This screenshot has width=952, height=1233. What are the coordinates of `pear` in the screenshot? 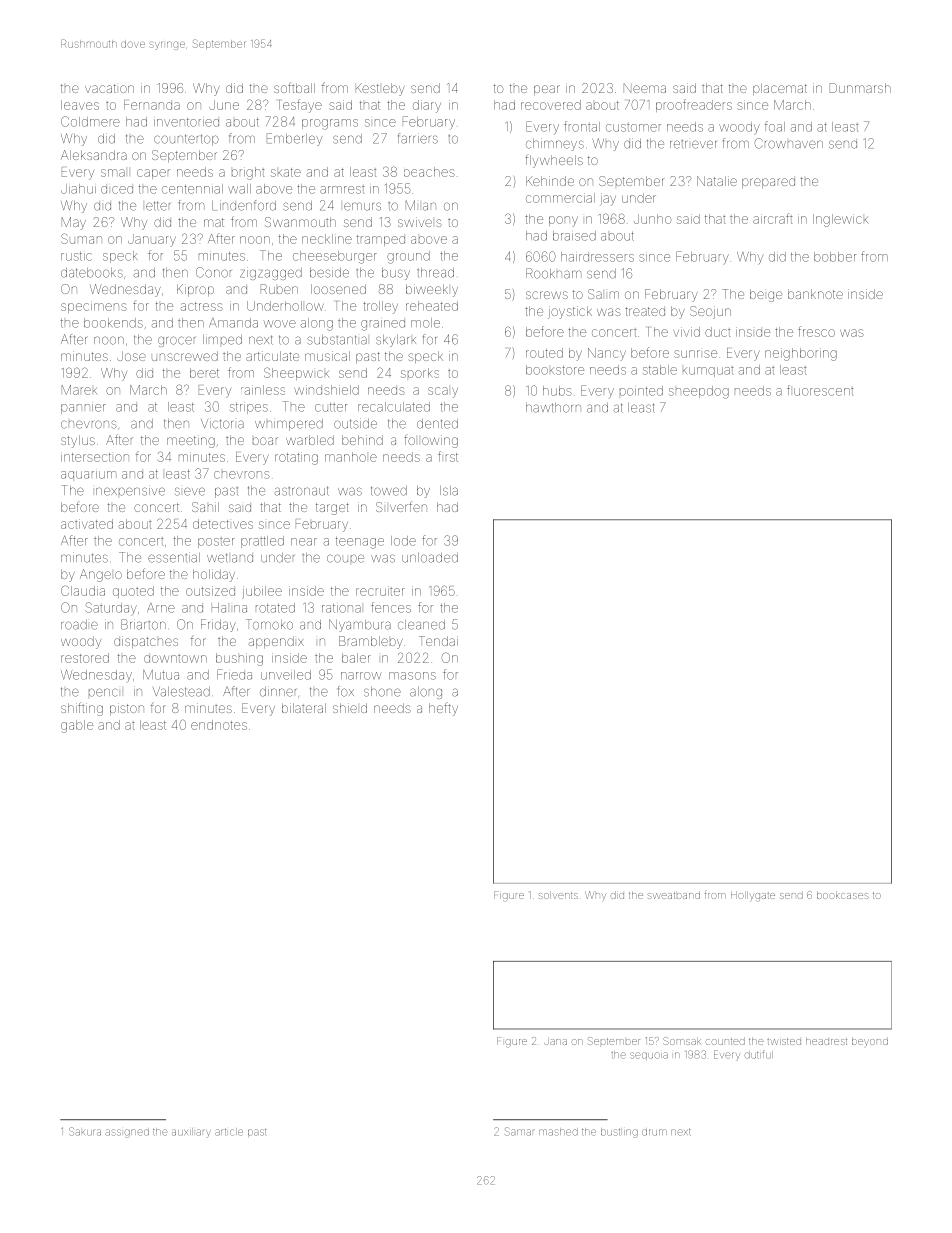 It's located at (547, 90).
